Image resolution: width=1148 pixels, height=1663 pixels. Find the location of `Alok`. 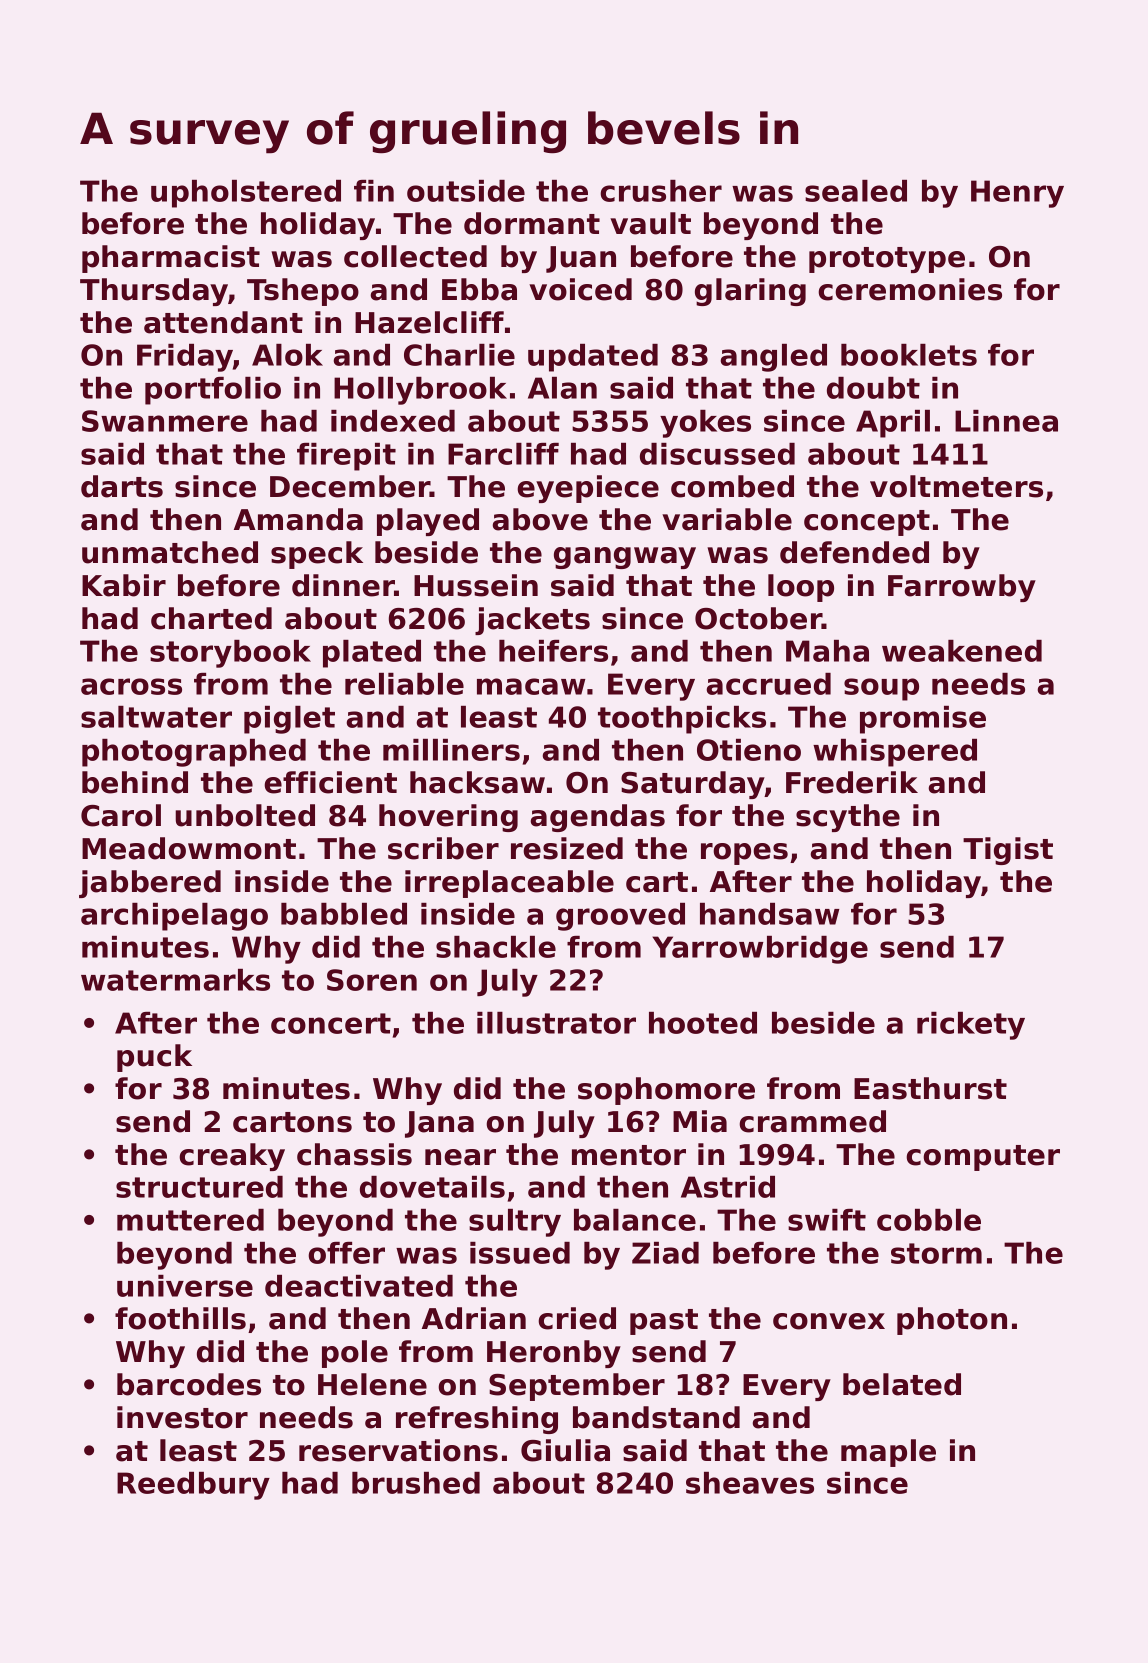

Alok is located at coordinates (287, 355).
